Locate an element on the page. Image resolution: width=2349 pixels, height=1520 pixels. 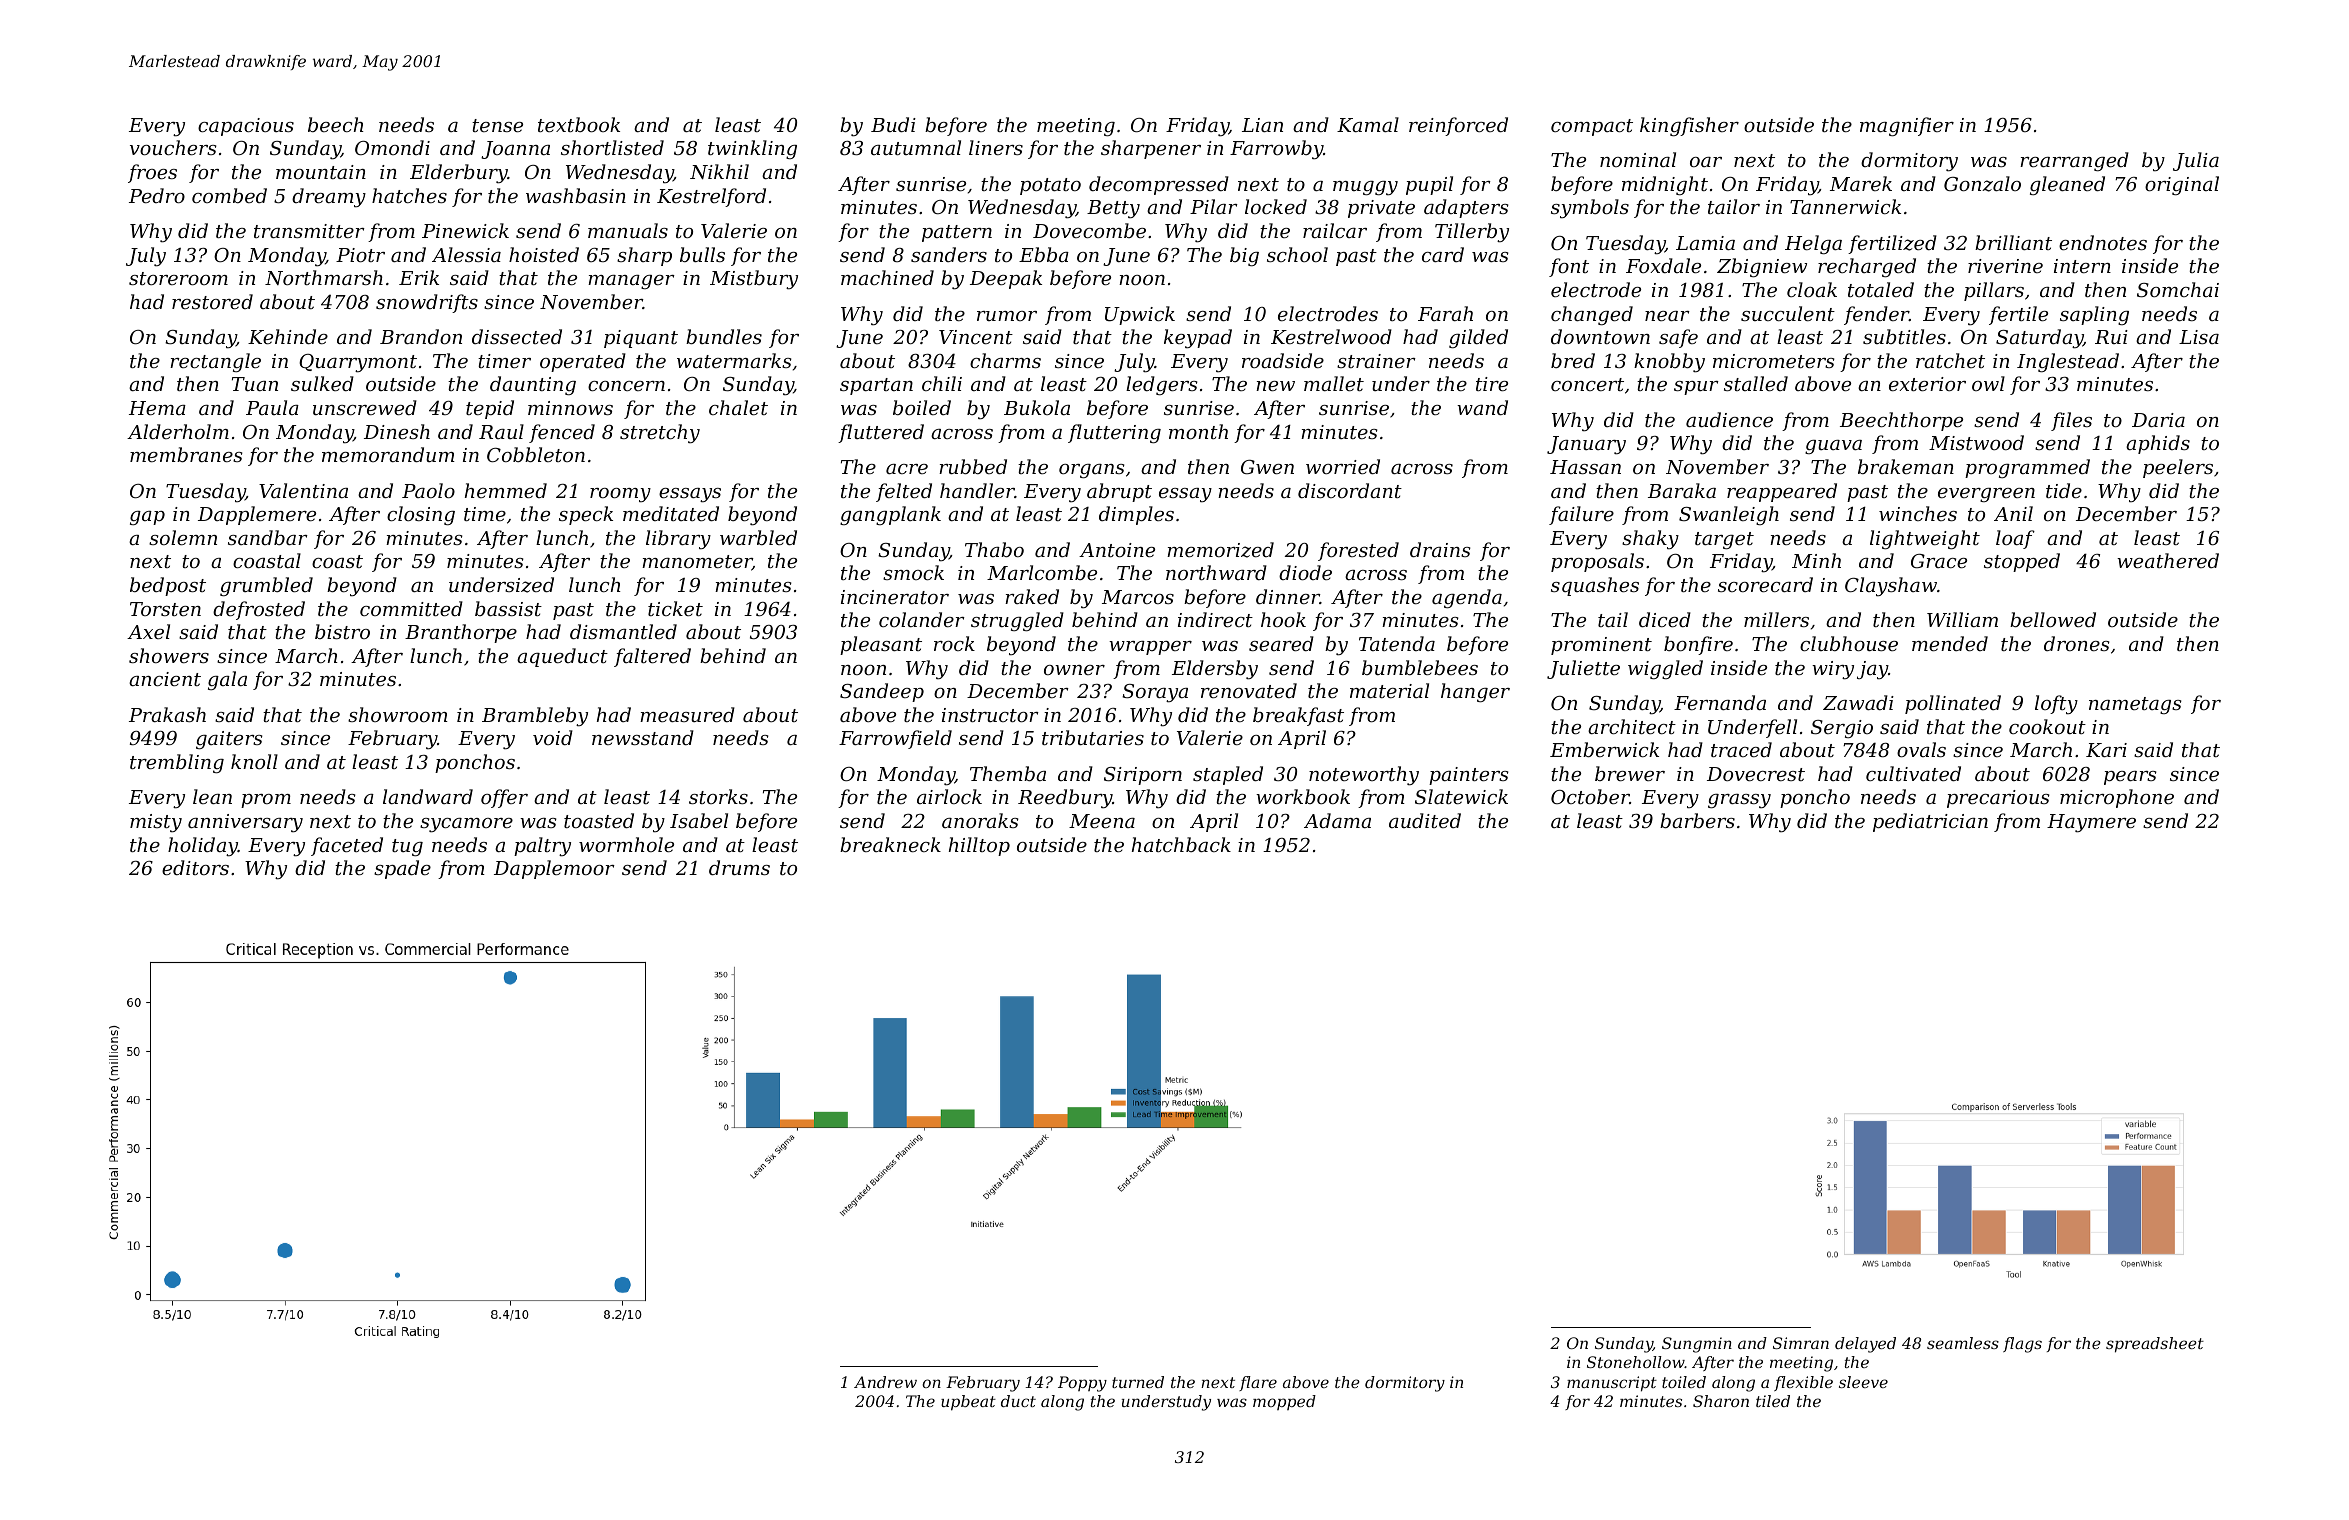
Tatenda is located at coordinates (1397, 643).
